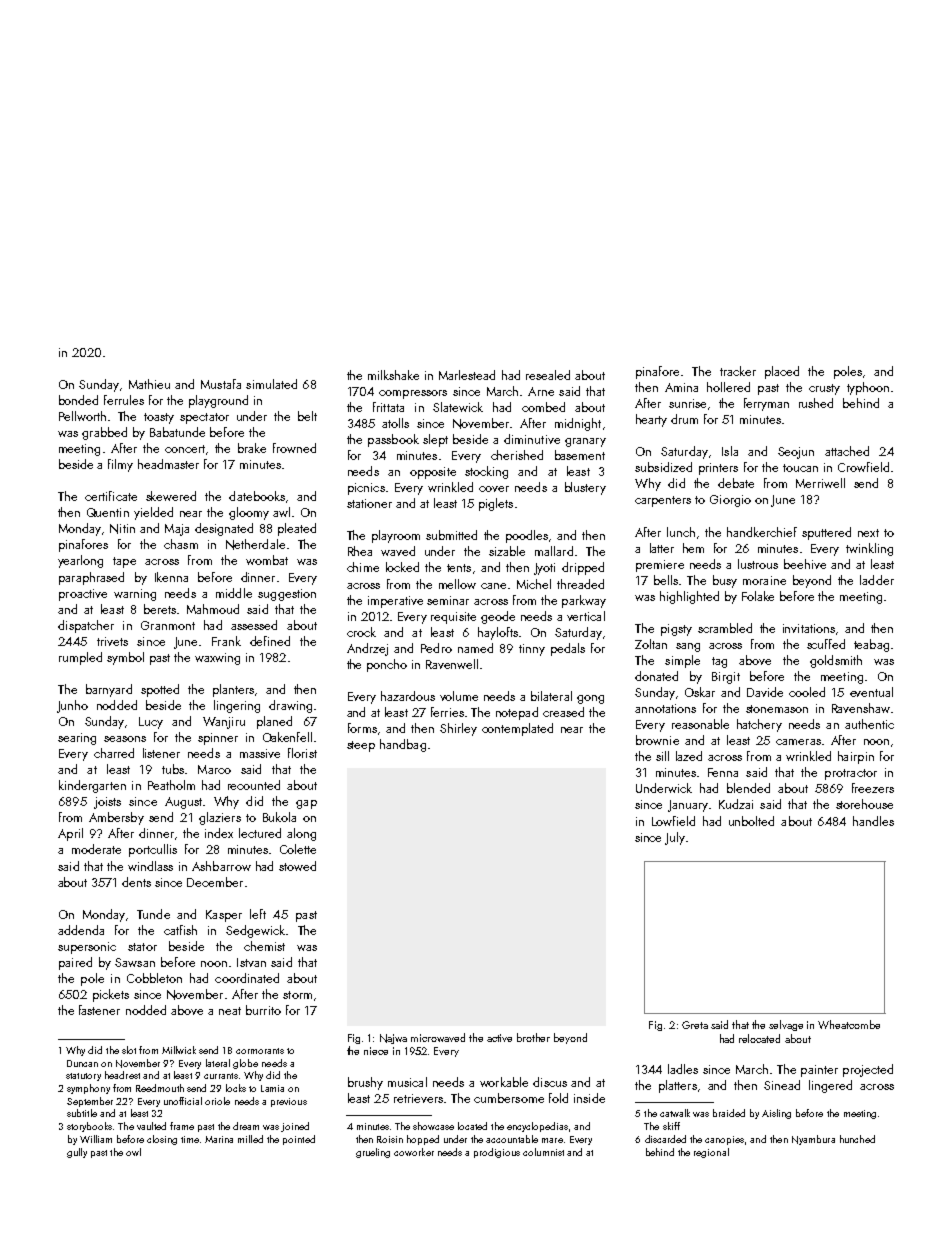  I want to click on typhoon, so click(868, 388).
